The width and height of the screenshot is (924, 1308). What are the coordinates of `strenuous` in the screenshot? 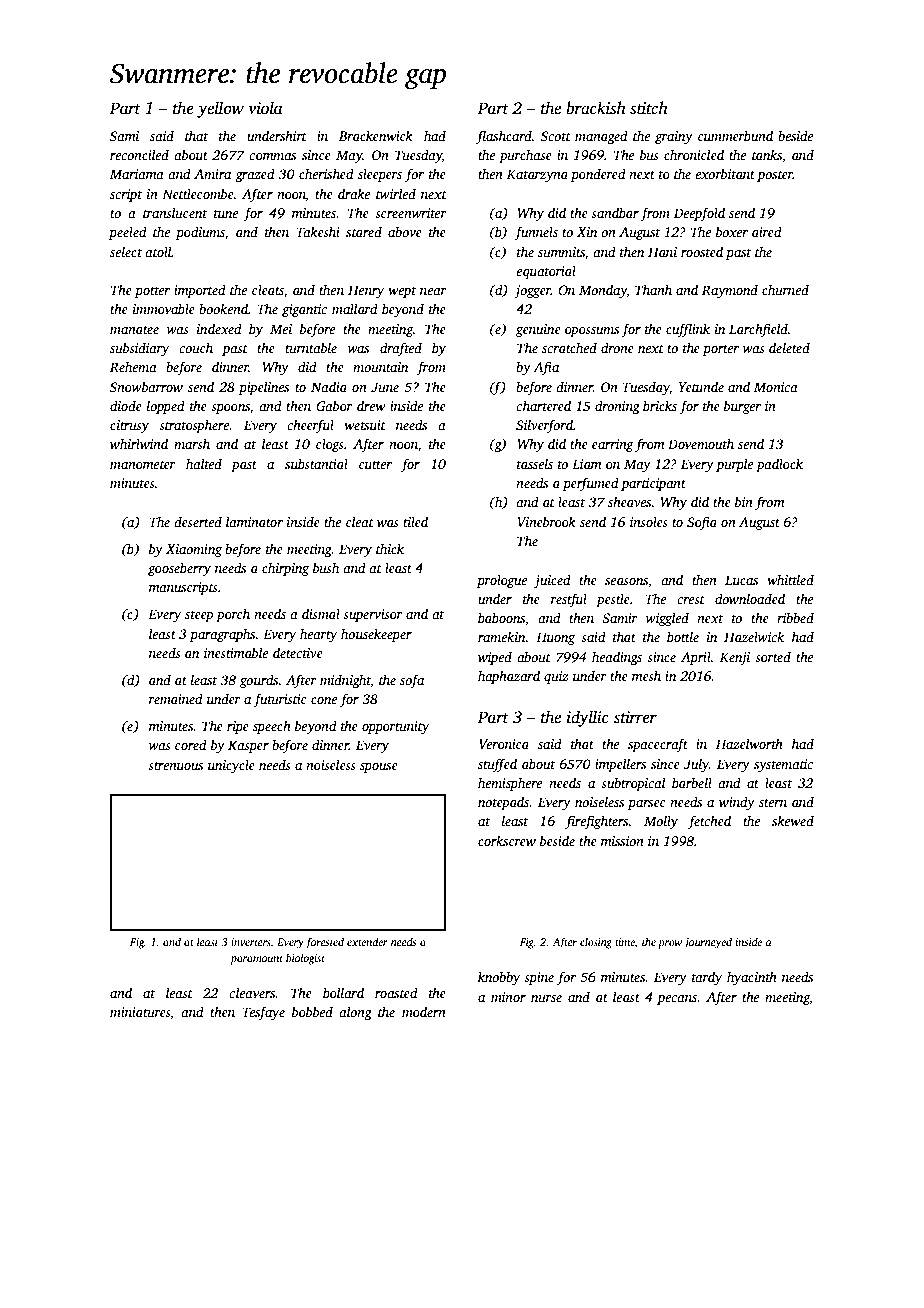 It's located at (175, 766).
